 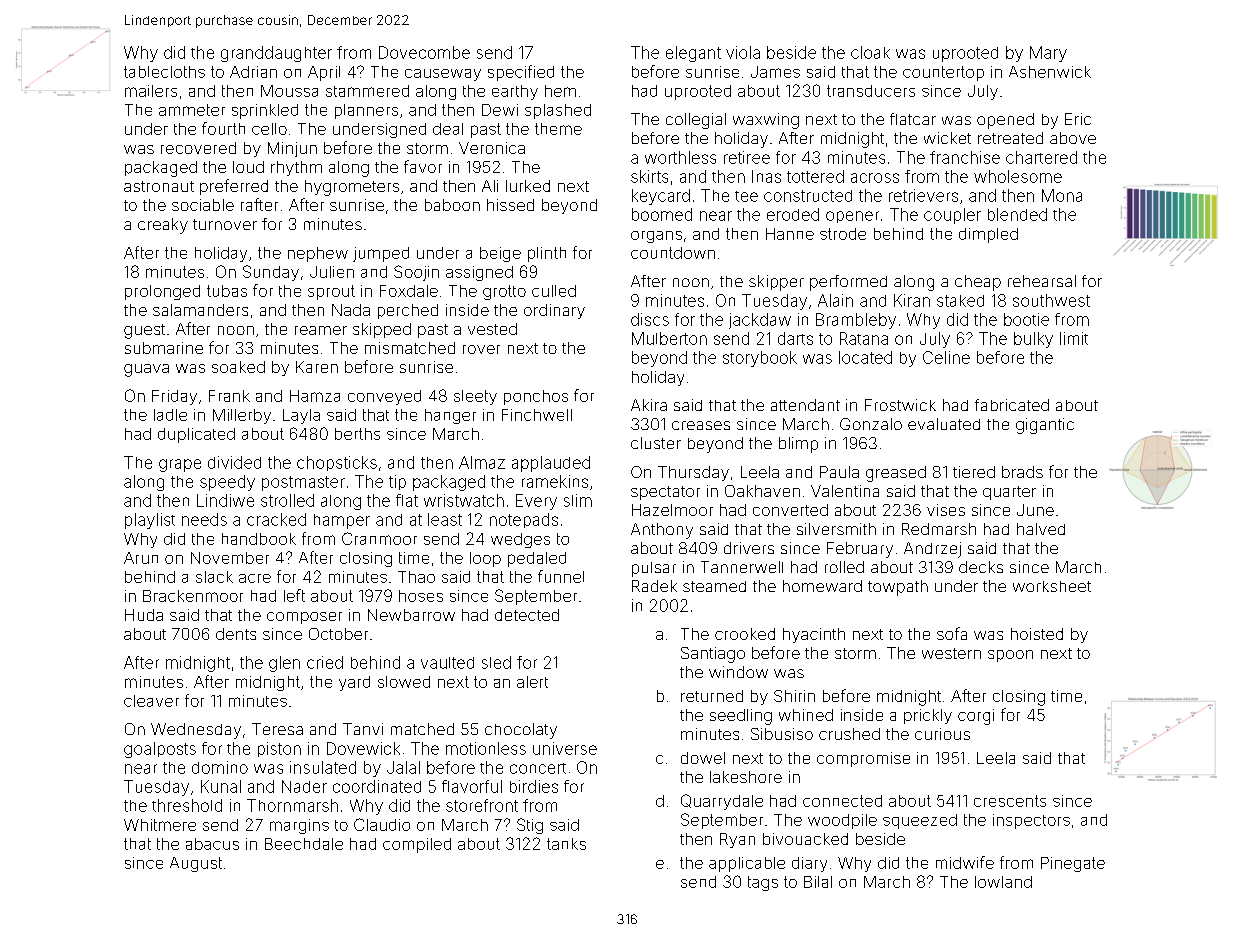 I want to click on Ashenwick, so click(x=1050, y=72).
